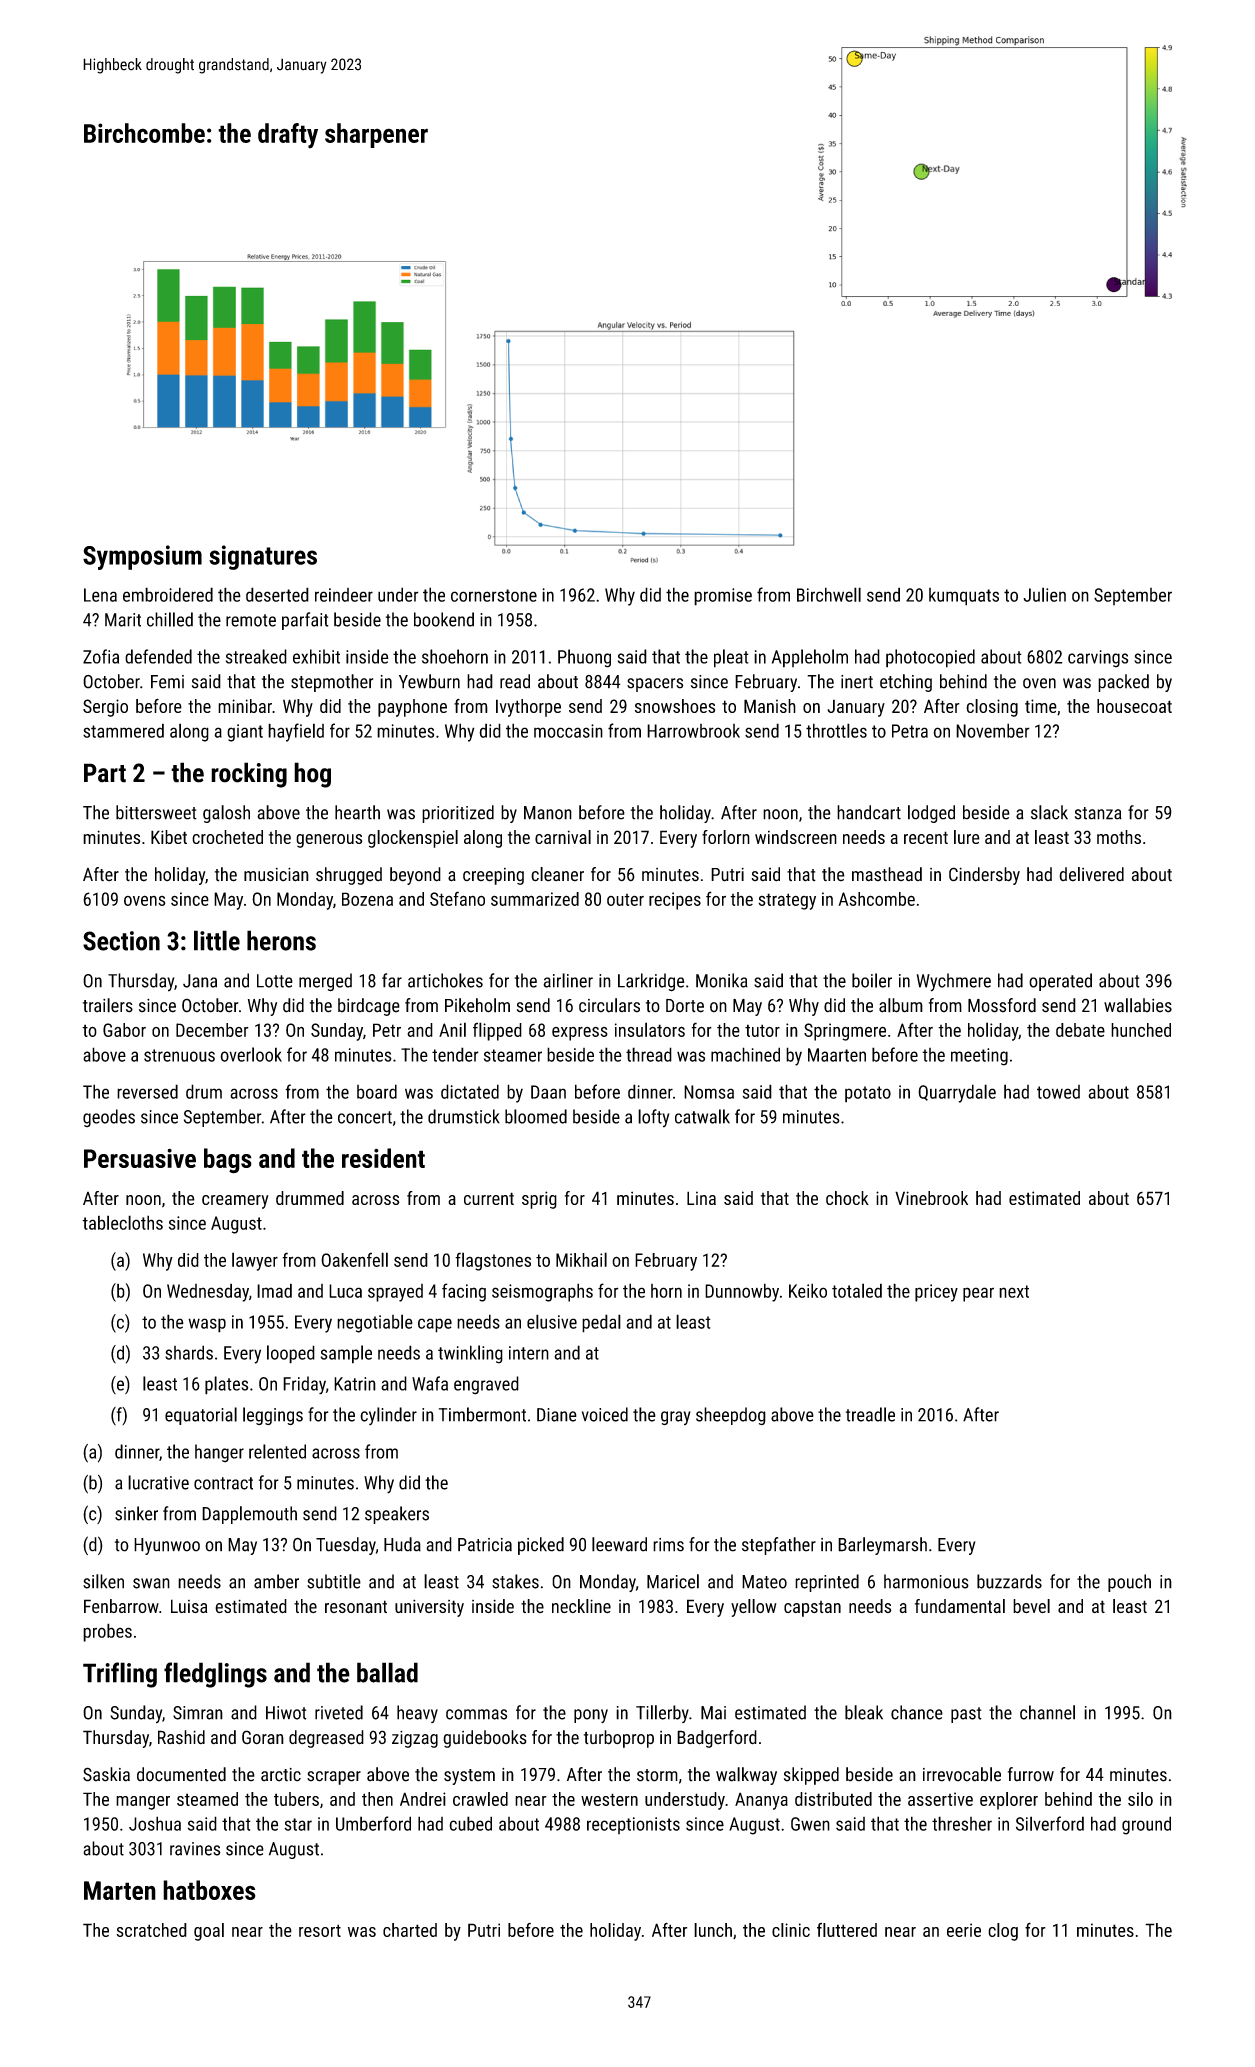 Image resolution: width=1255 pixels, height=2067 pixels. What do you see at coordinates (964, 597) in the screenshot?
I see `kumquats` at bounding box center [964, 597].
